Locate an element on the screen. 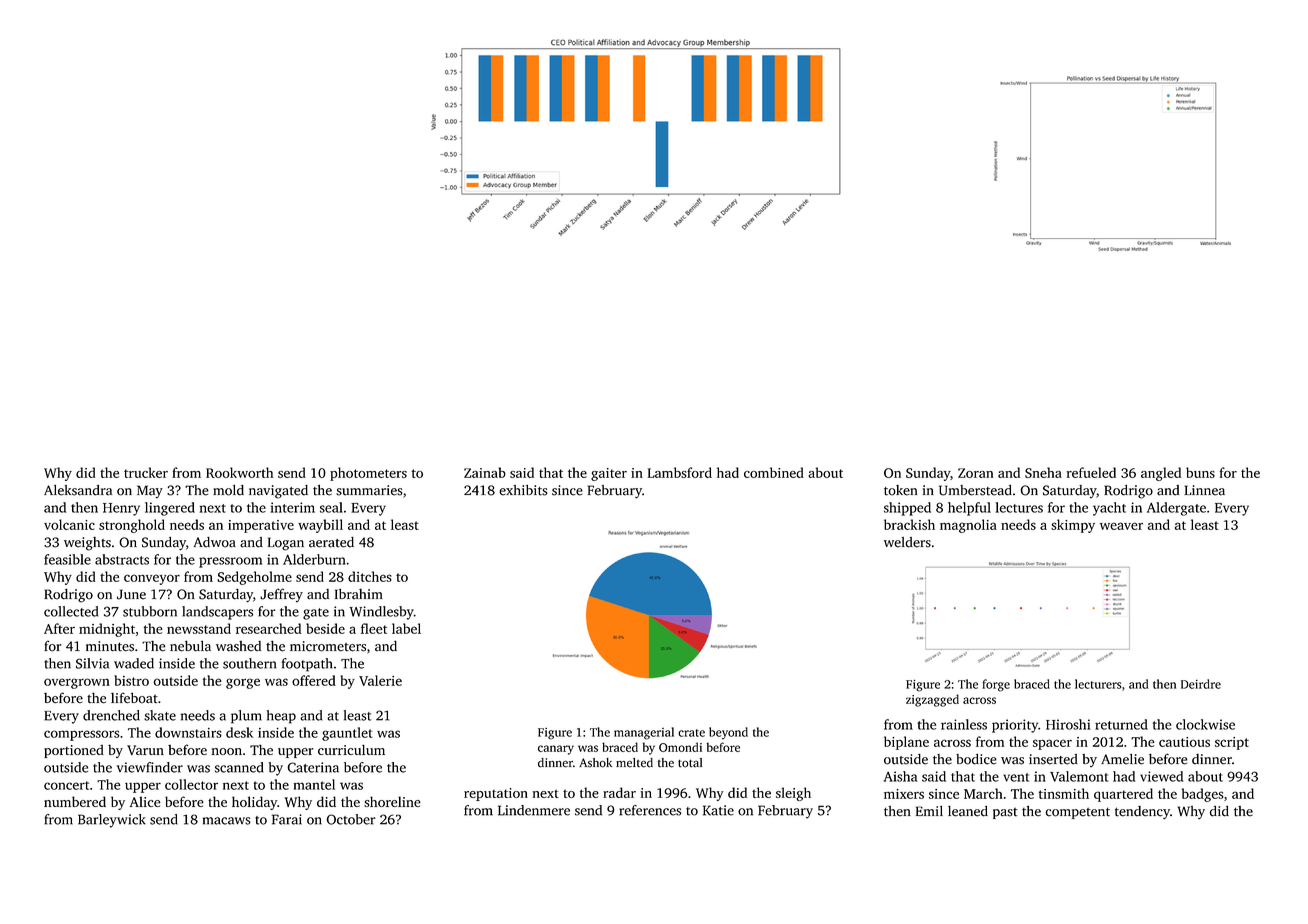 Image resolution: width=1308 pixels, height=924 pixels. holiday is located at coordinates (254, 803).
